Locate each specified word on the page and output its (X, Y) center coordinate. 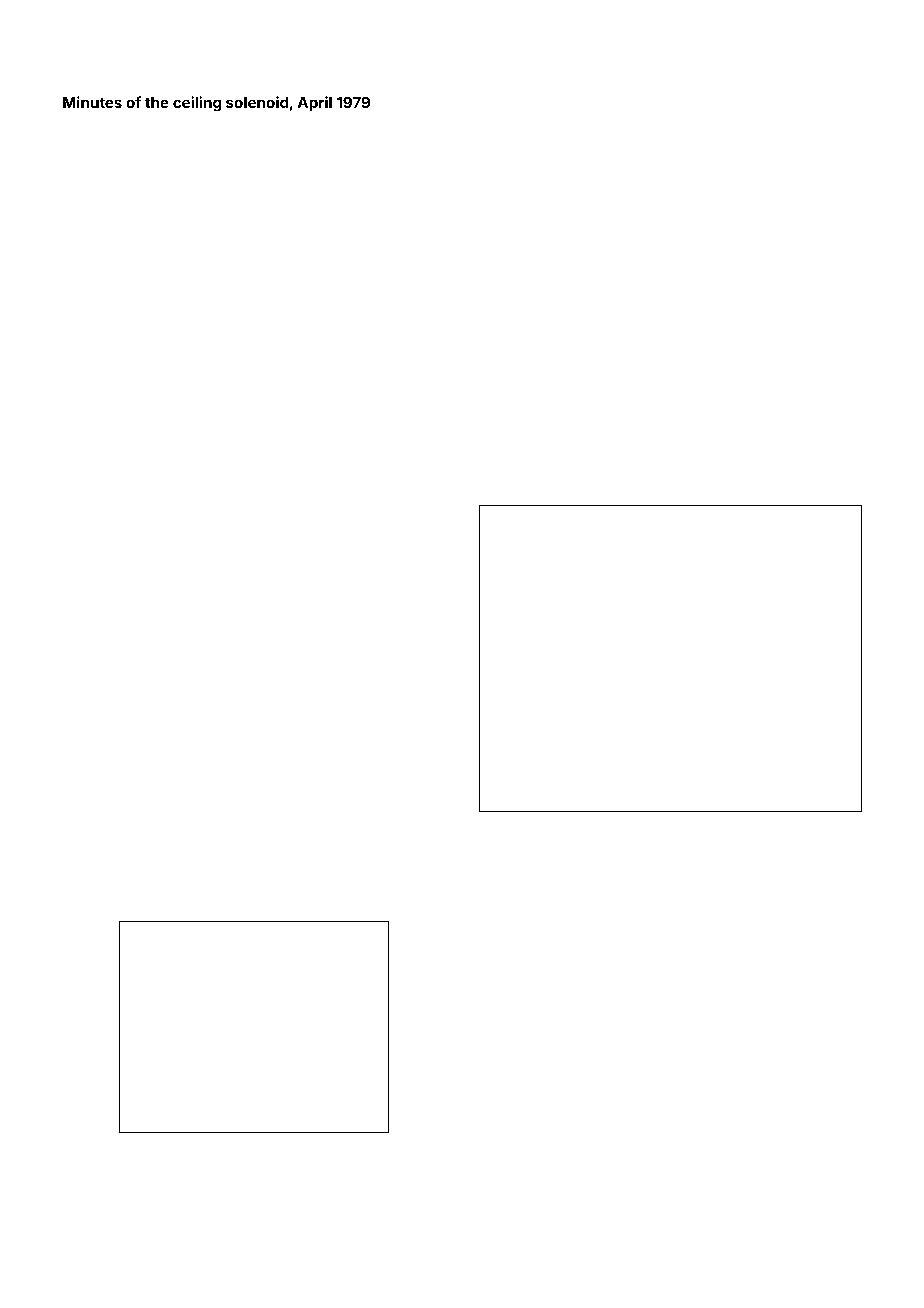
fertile (848, 431)
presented (526, 492)
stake (177, 698)
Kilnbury (498, 952)
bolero (265, 186)
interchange (833, 477)
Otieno (584, 491)
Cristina (626, 951)
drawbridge (255, 1198)
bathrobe (102, 437)
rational (225, 1143)
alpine (577, 1196)
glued (707, 353)
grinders (378, 297)
